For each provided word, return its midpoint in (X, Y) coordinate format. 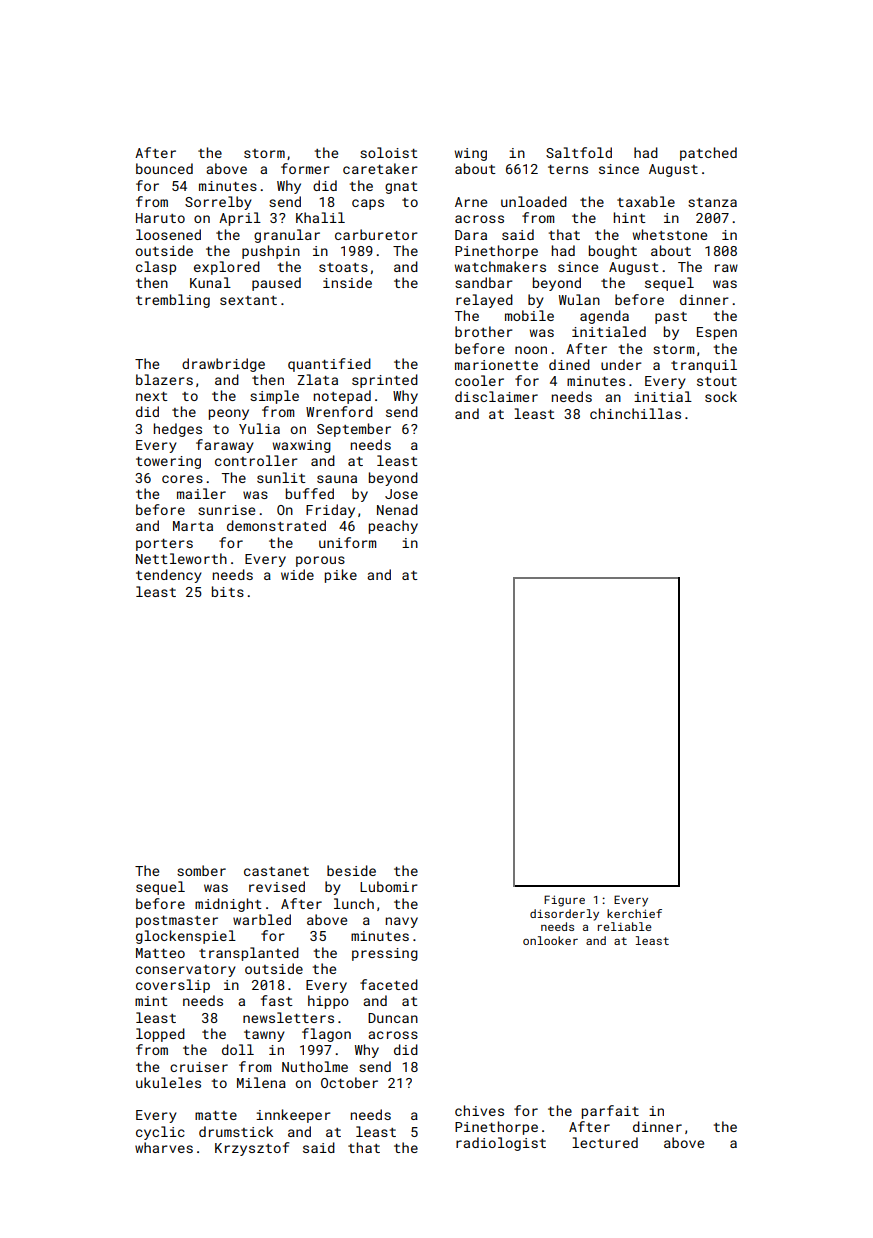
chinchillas (635, 413)
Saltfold (579, 152)
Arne (471, 202)
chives (479, 1110)
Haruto (160, 218)
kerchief (634, 913)
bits (228, 591)
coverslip (173, 986)
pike (341, 576)
